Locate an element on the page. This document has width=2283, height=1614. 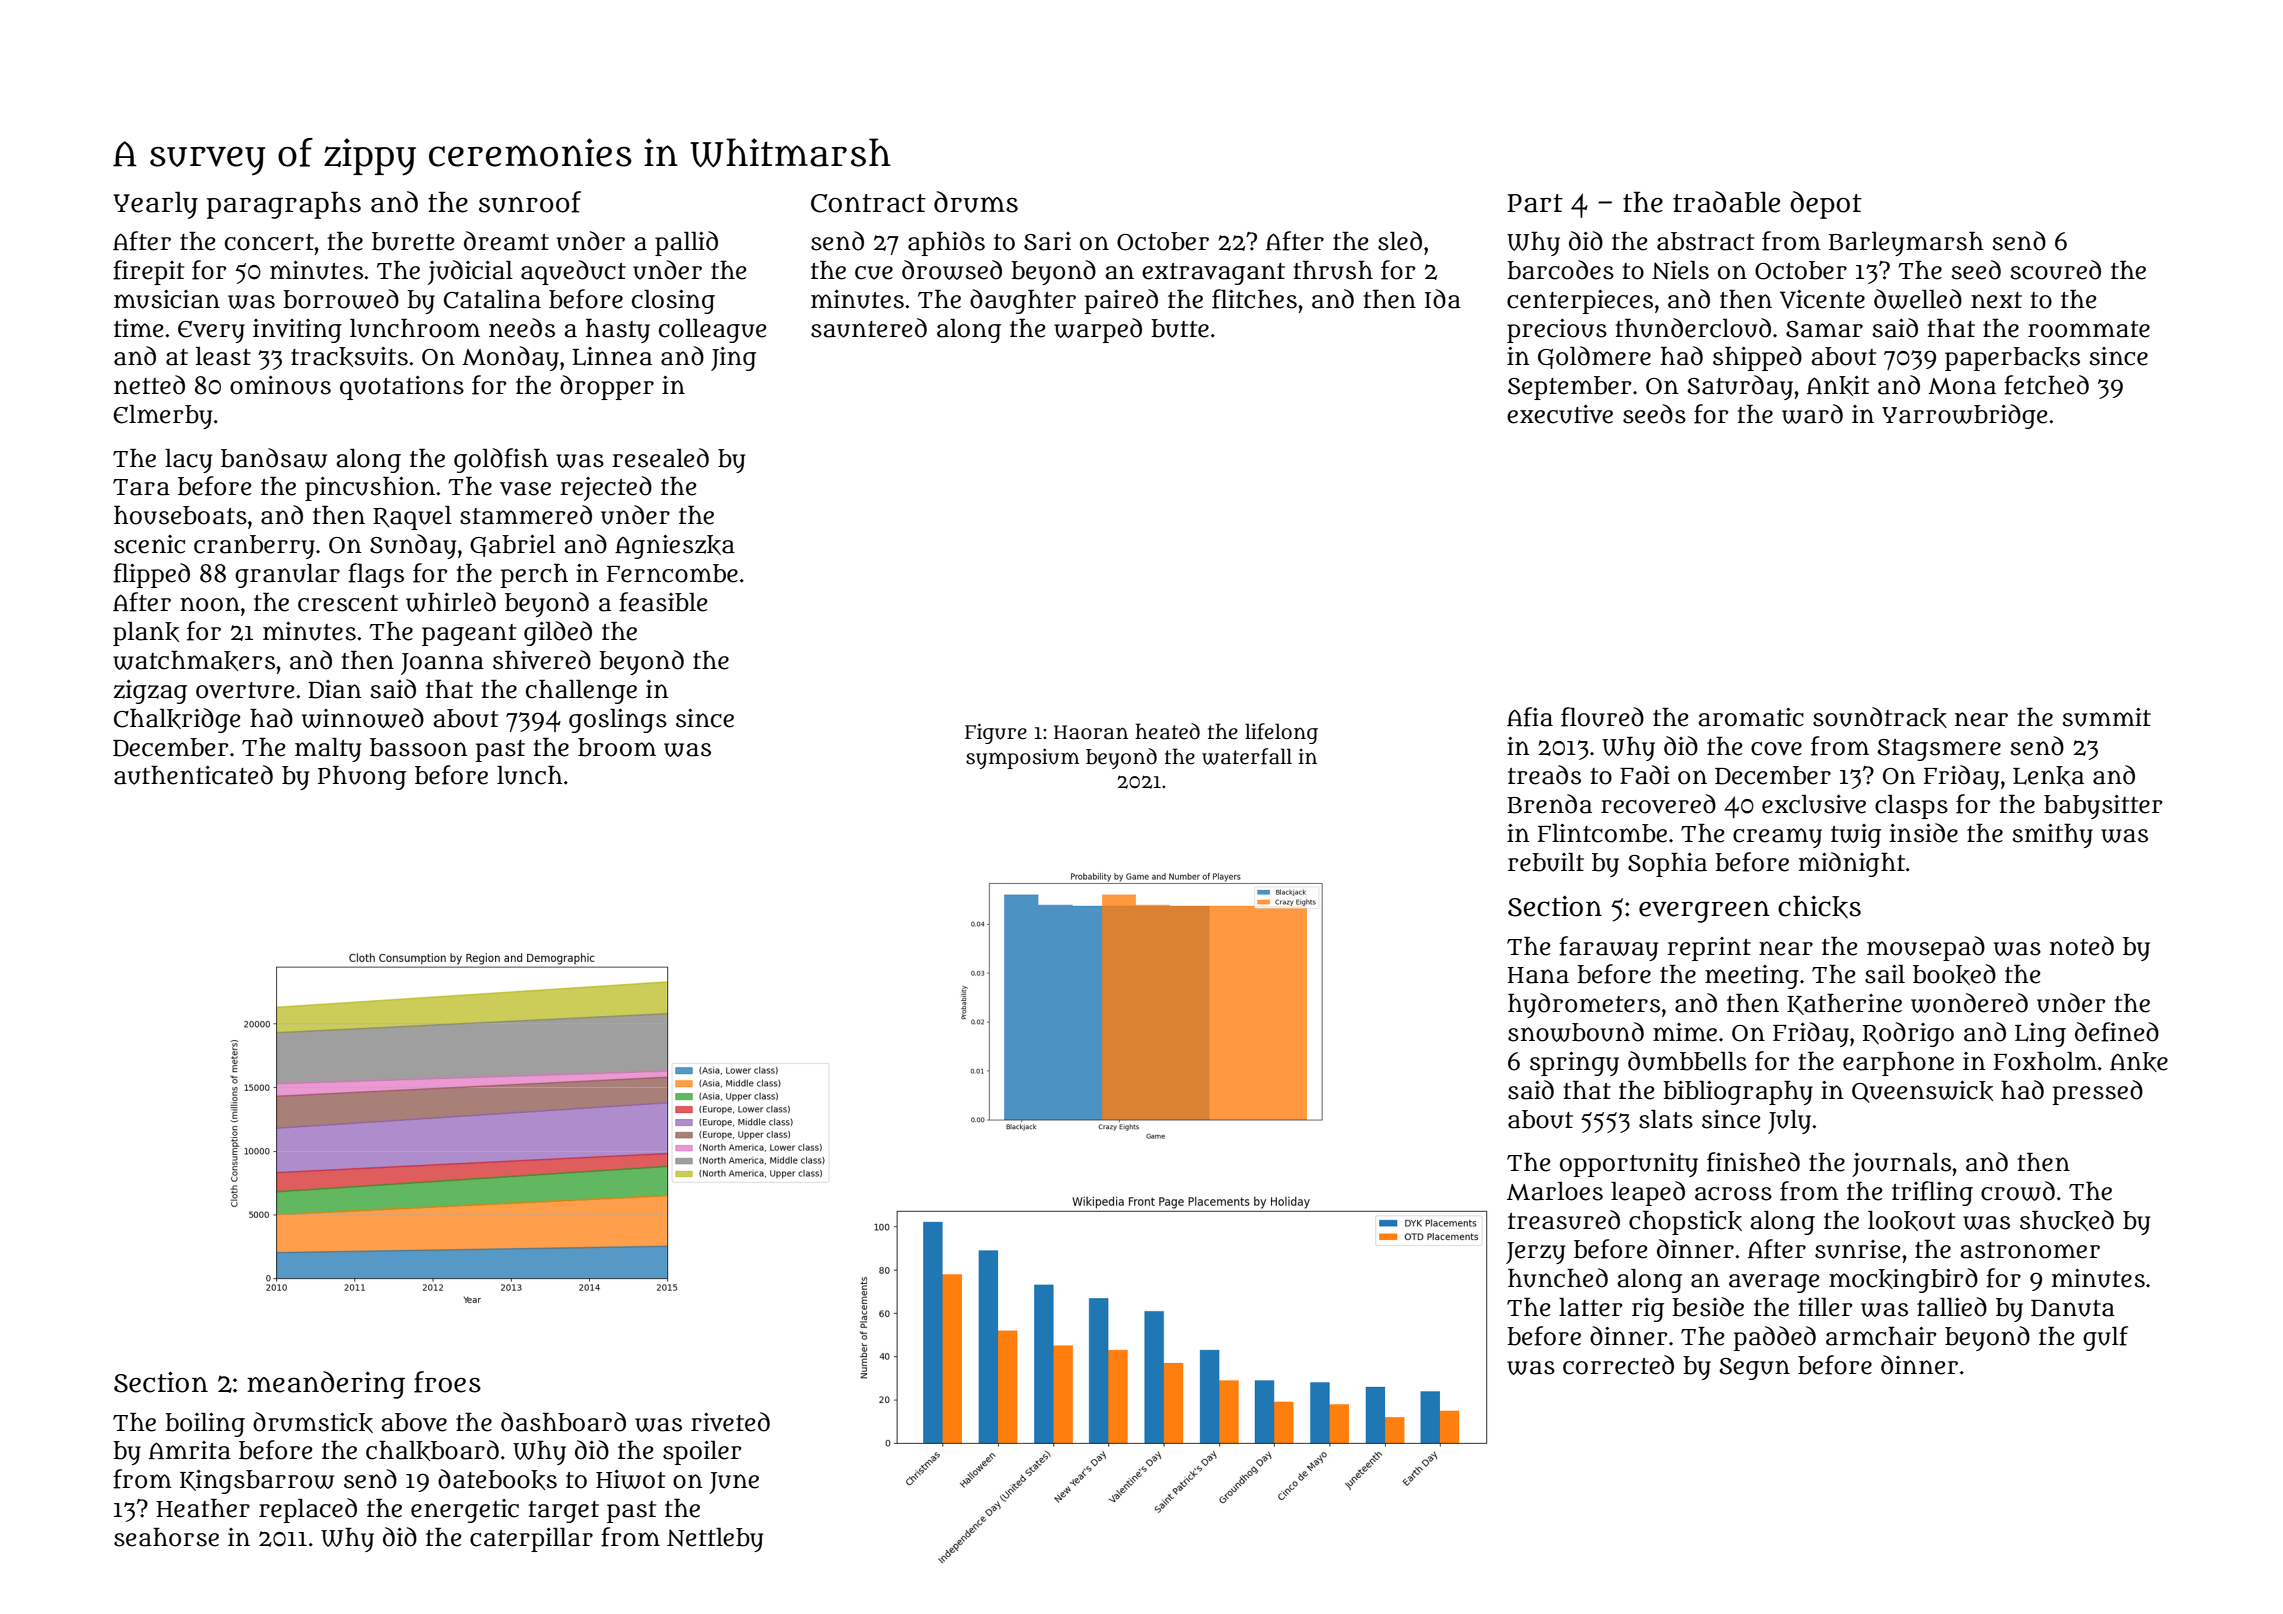
Figure is located at coordinates (996, 733).
